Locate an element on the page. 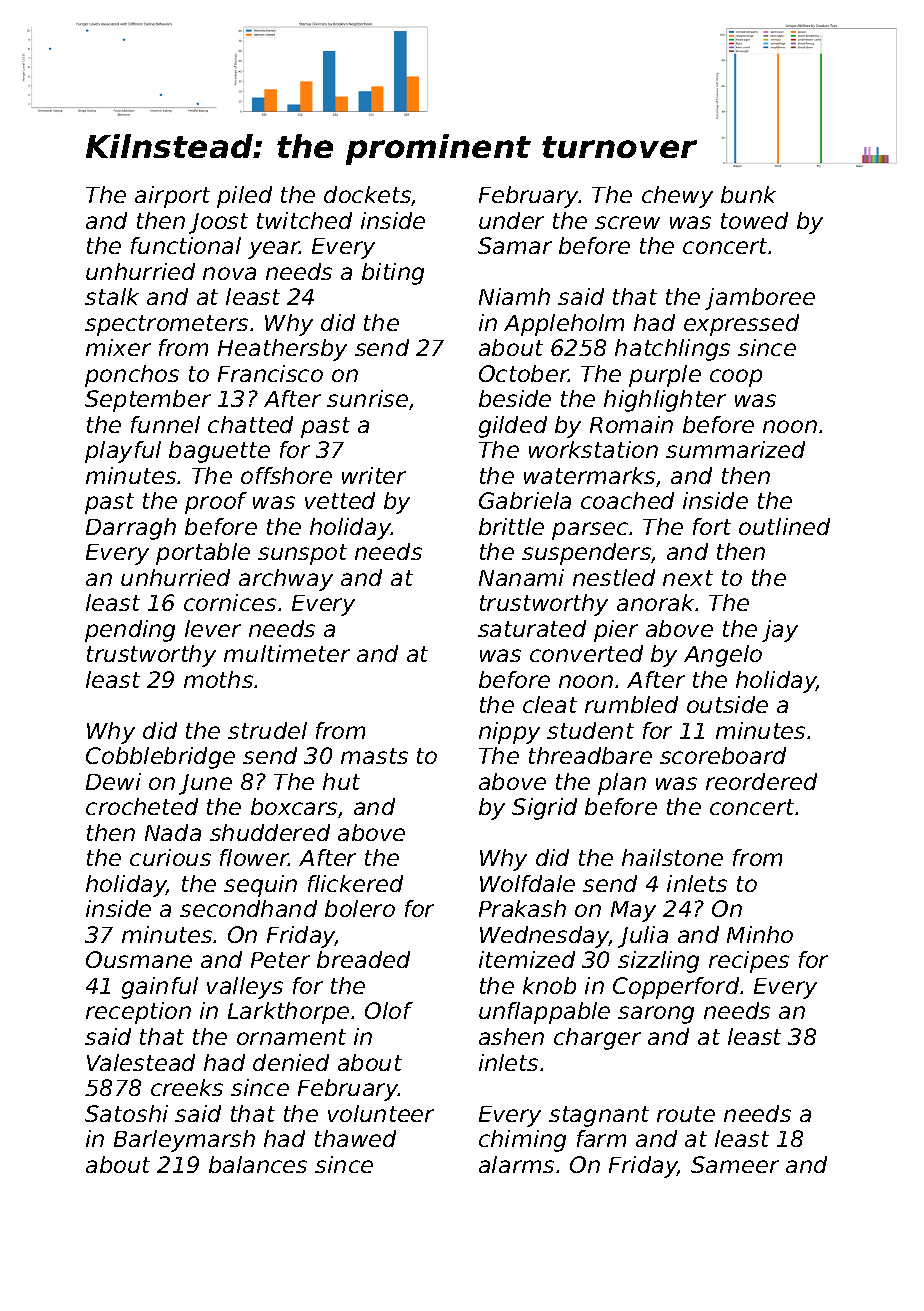 The height and width of the image is (1311, 924). hailstone is located at coordinates (672, 857).
